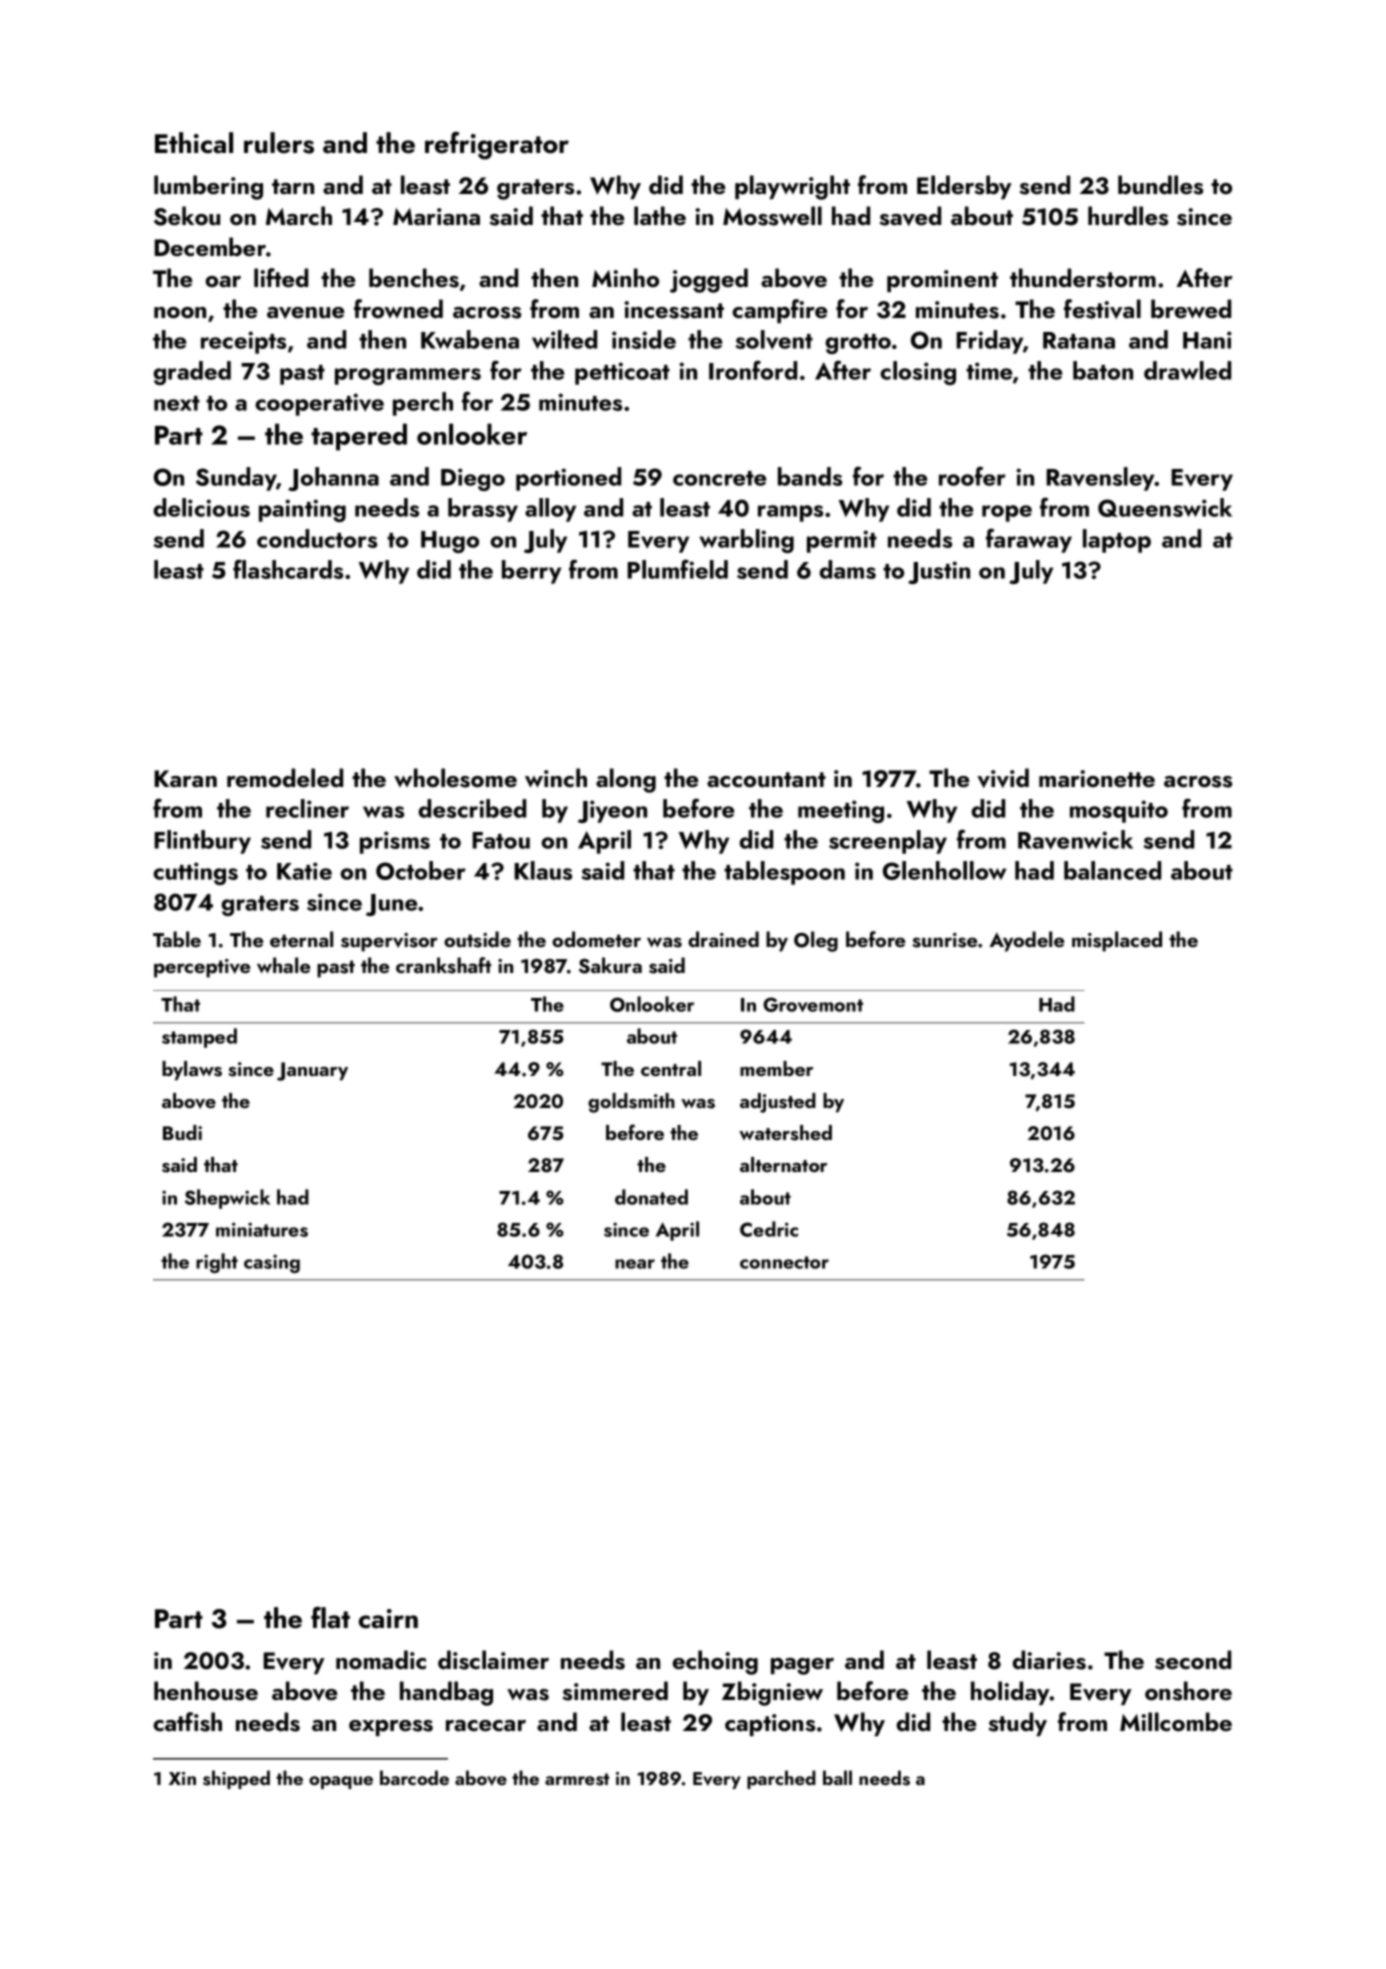 The width and height of the document is (1386, 1969). I want to click on mosquito, so click(1119, 811).
